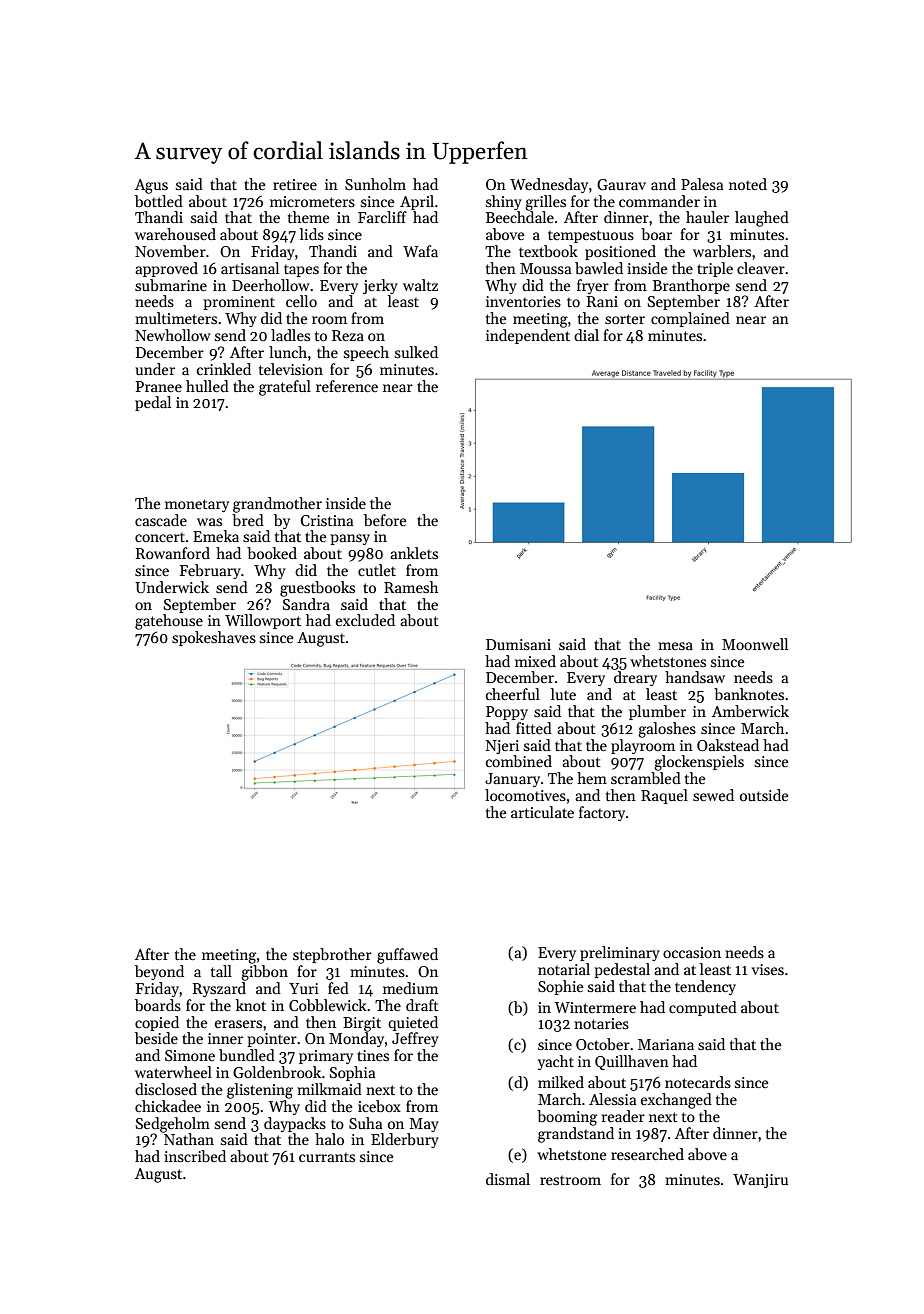  What do you see at coordinates (407, 956) in the image?
I see `guffawed` at bounding box center [407, 956].
